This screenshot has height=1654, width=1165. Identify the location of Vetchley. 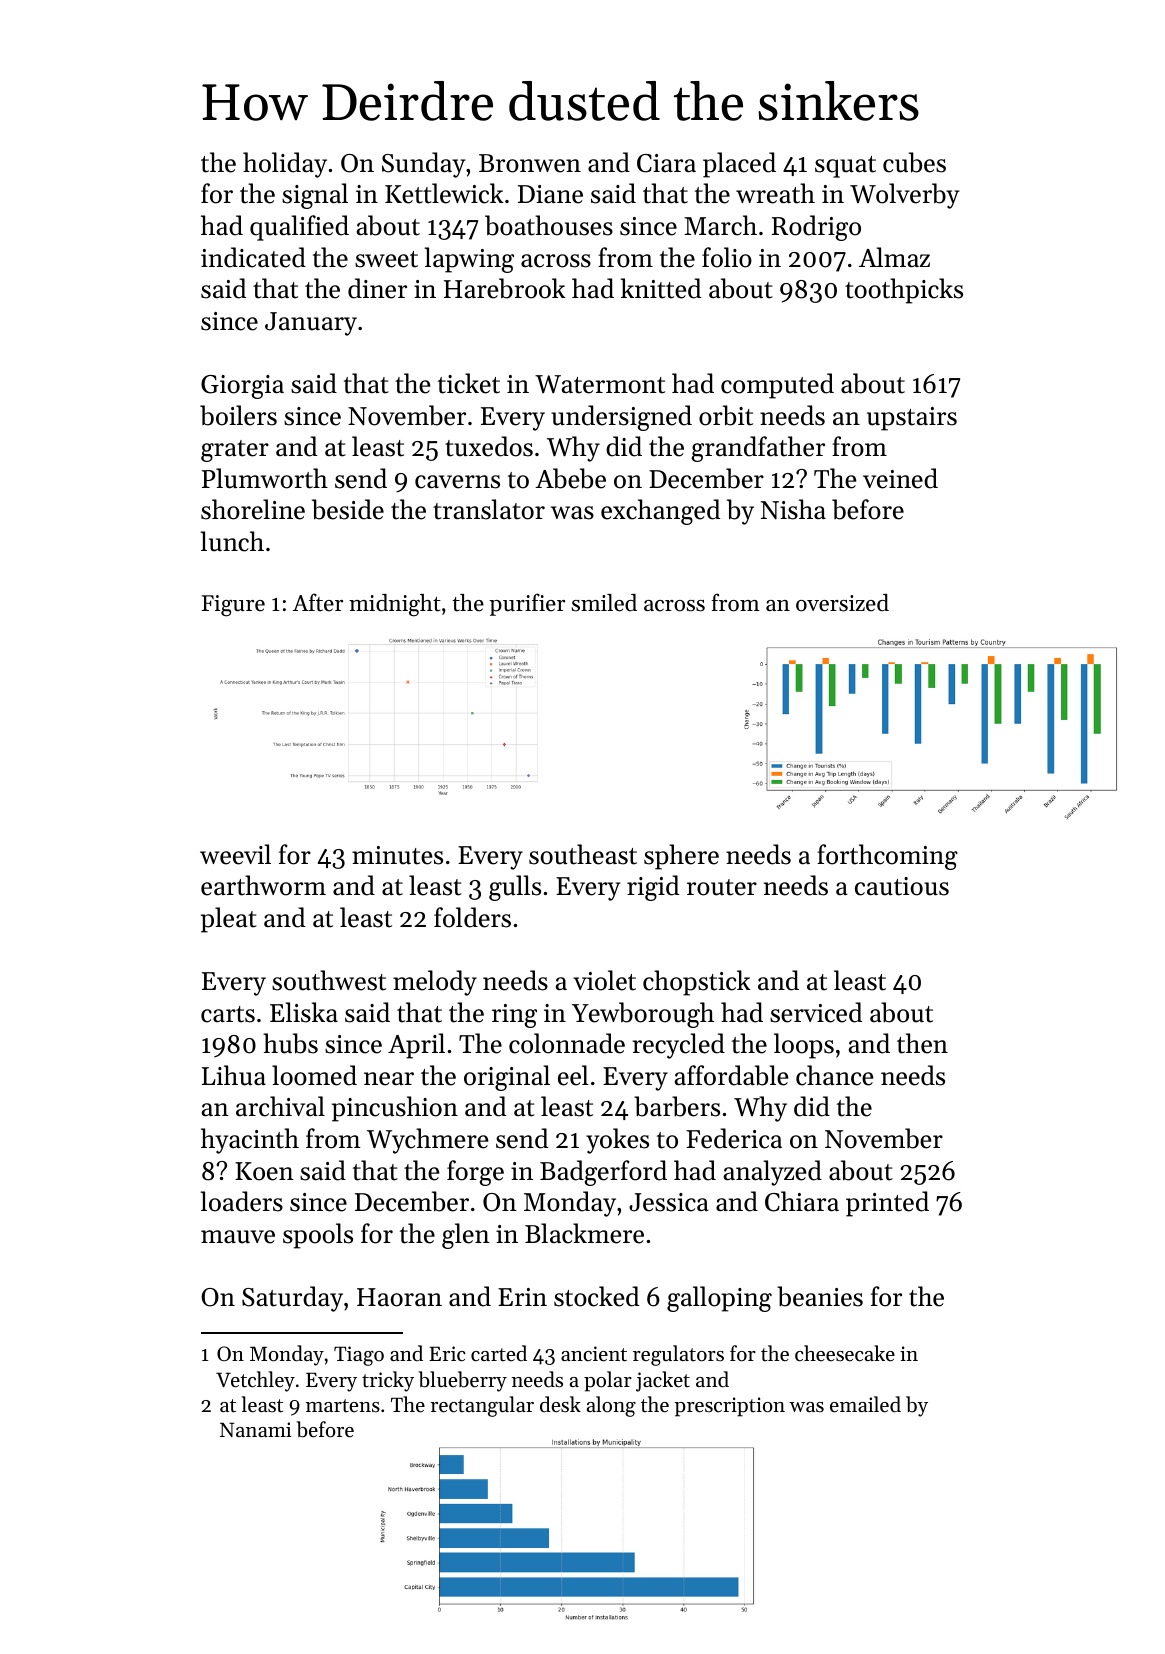
(255, 1381).
